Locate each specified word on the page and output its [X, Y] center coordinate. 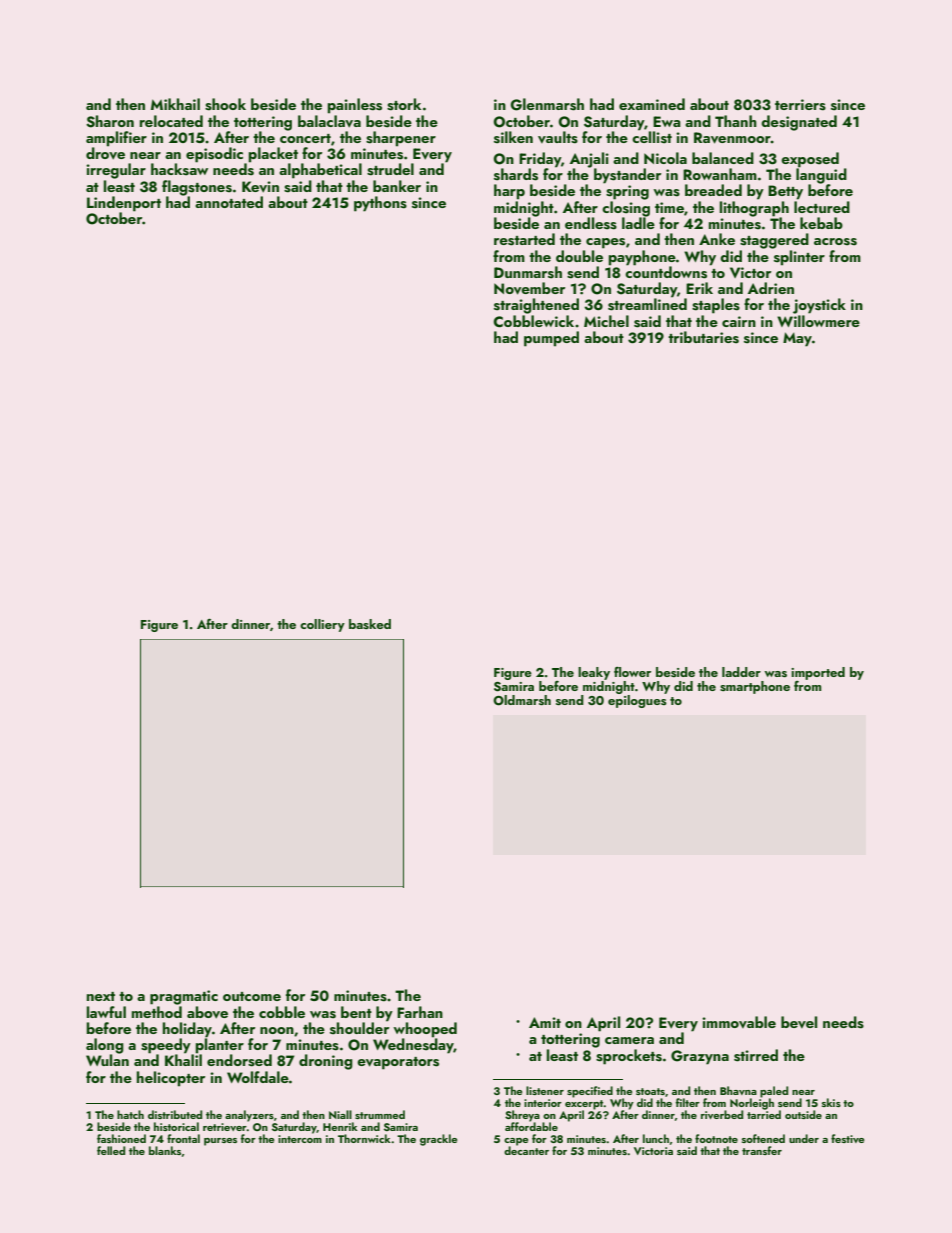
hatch [130, 1114]
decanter [526, 1150]
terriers [800, 105]
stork [404, 104]
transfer [762, 1150]
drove [105, 153]
